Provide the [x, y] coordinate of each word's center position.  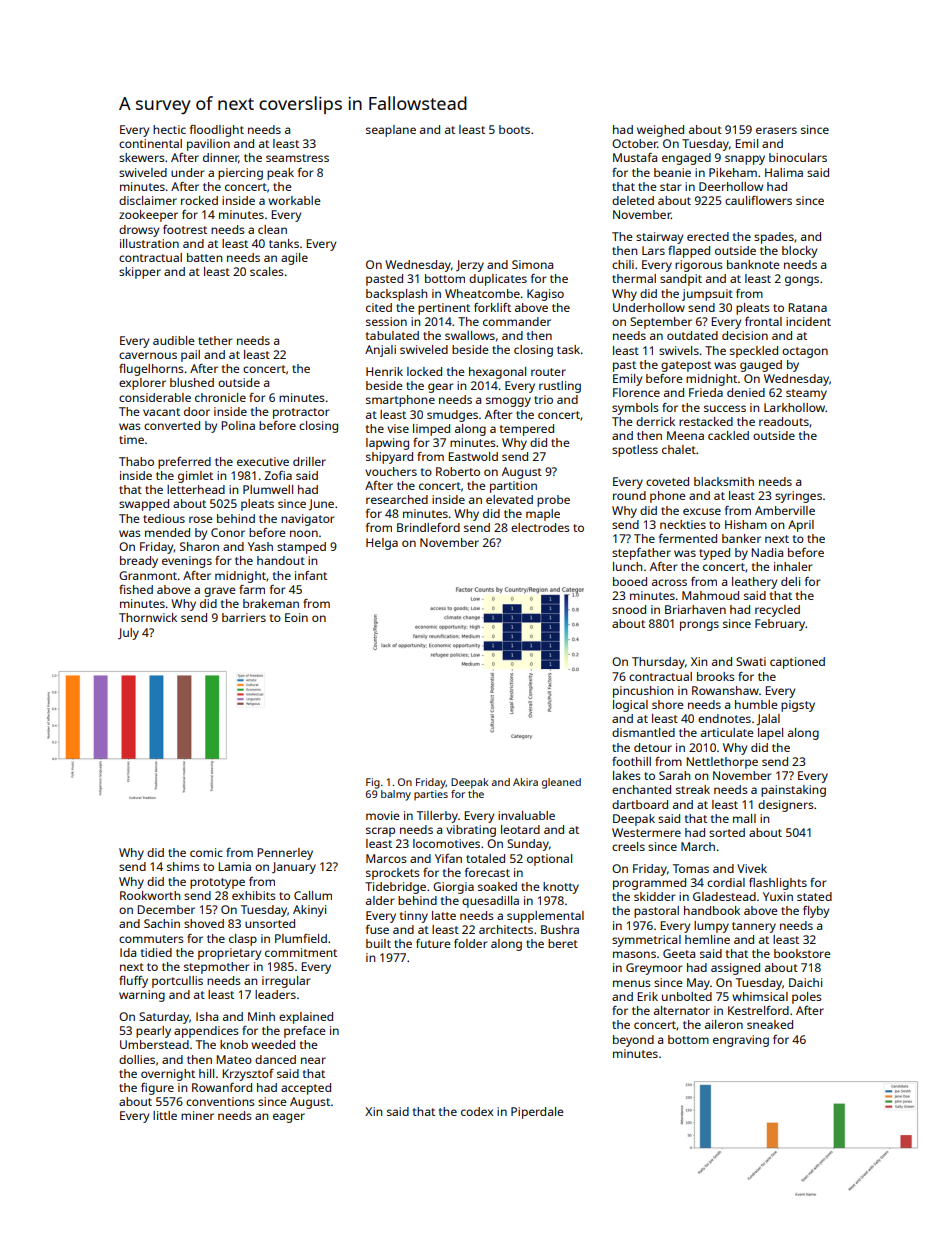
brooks [716, 676]
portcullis [177, 982]
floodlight [217, 131]
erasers [776, 130]
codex [477, 1111]
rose [201, 519]
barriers [244, 617]
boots [514, 129]
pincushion [643, 692]
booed [630, 581]
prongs [699, 626]
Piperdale [537, 1113]
